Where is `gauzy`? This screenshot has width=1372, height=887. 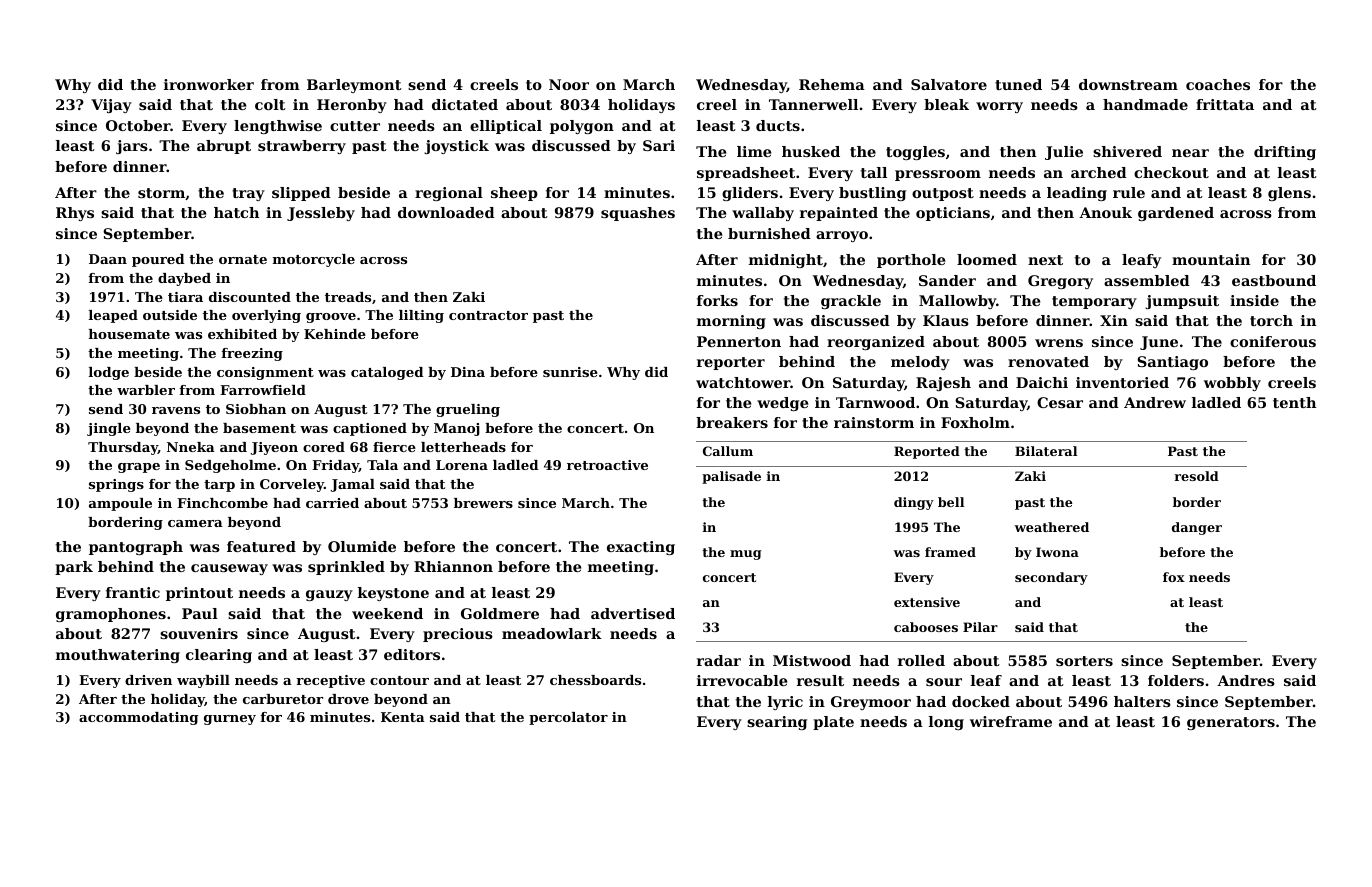
gauzy is located at coordinates (329, 595).
